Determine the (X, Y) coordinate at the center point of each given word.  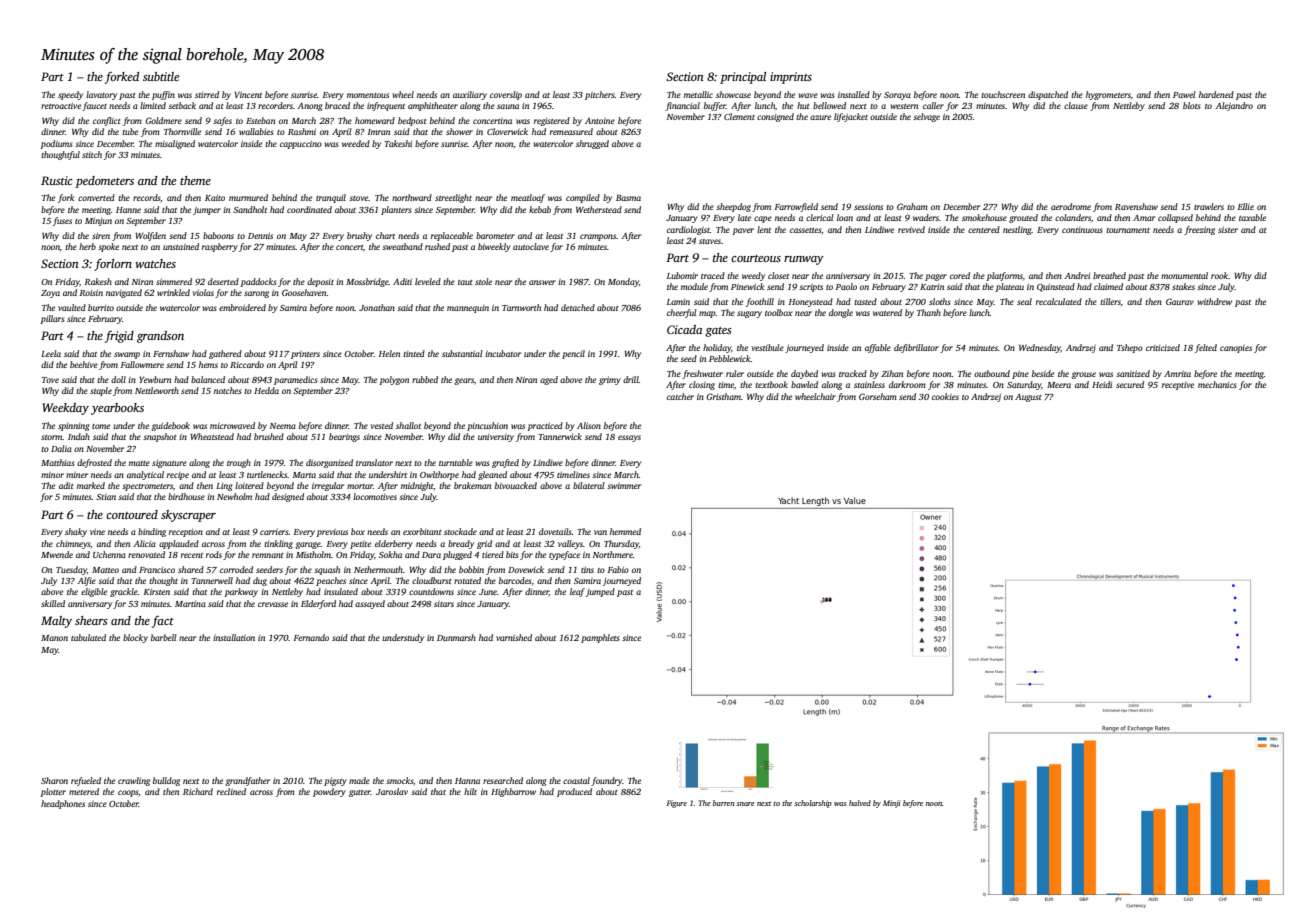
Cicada (684, 329)
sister (1228, 230)
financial (682, 106)
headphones (63, 804)
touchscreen (1003, 94)
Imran (379, 132)
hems (208, 364)
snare (745, 804)
